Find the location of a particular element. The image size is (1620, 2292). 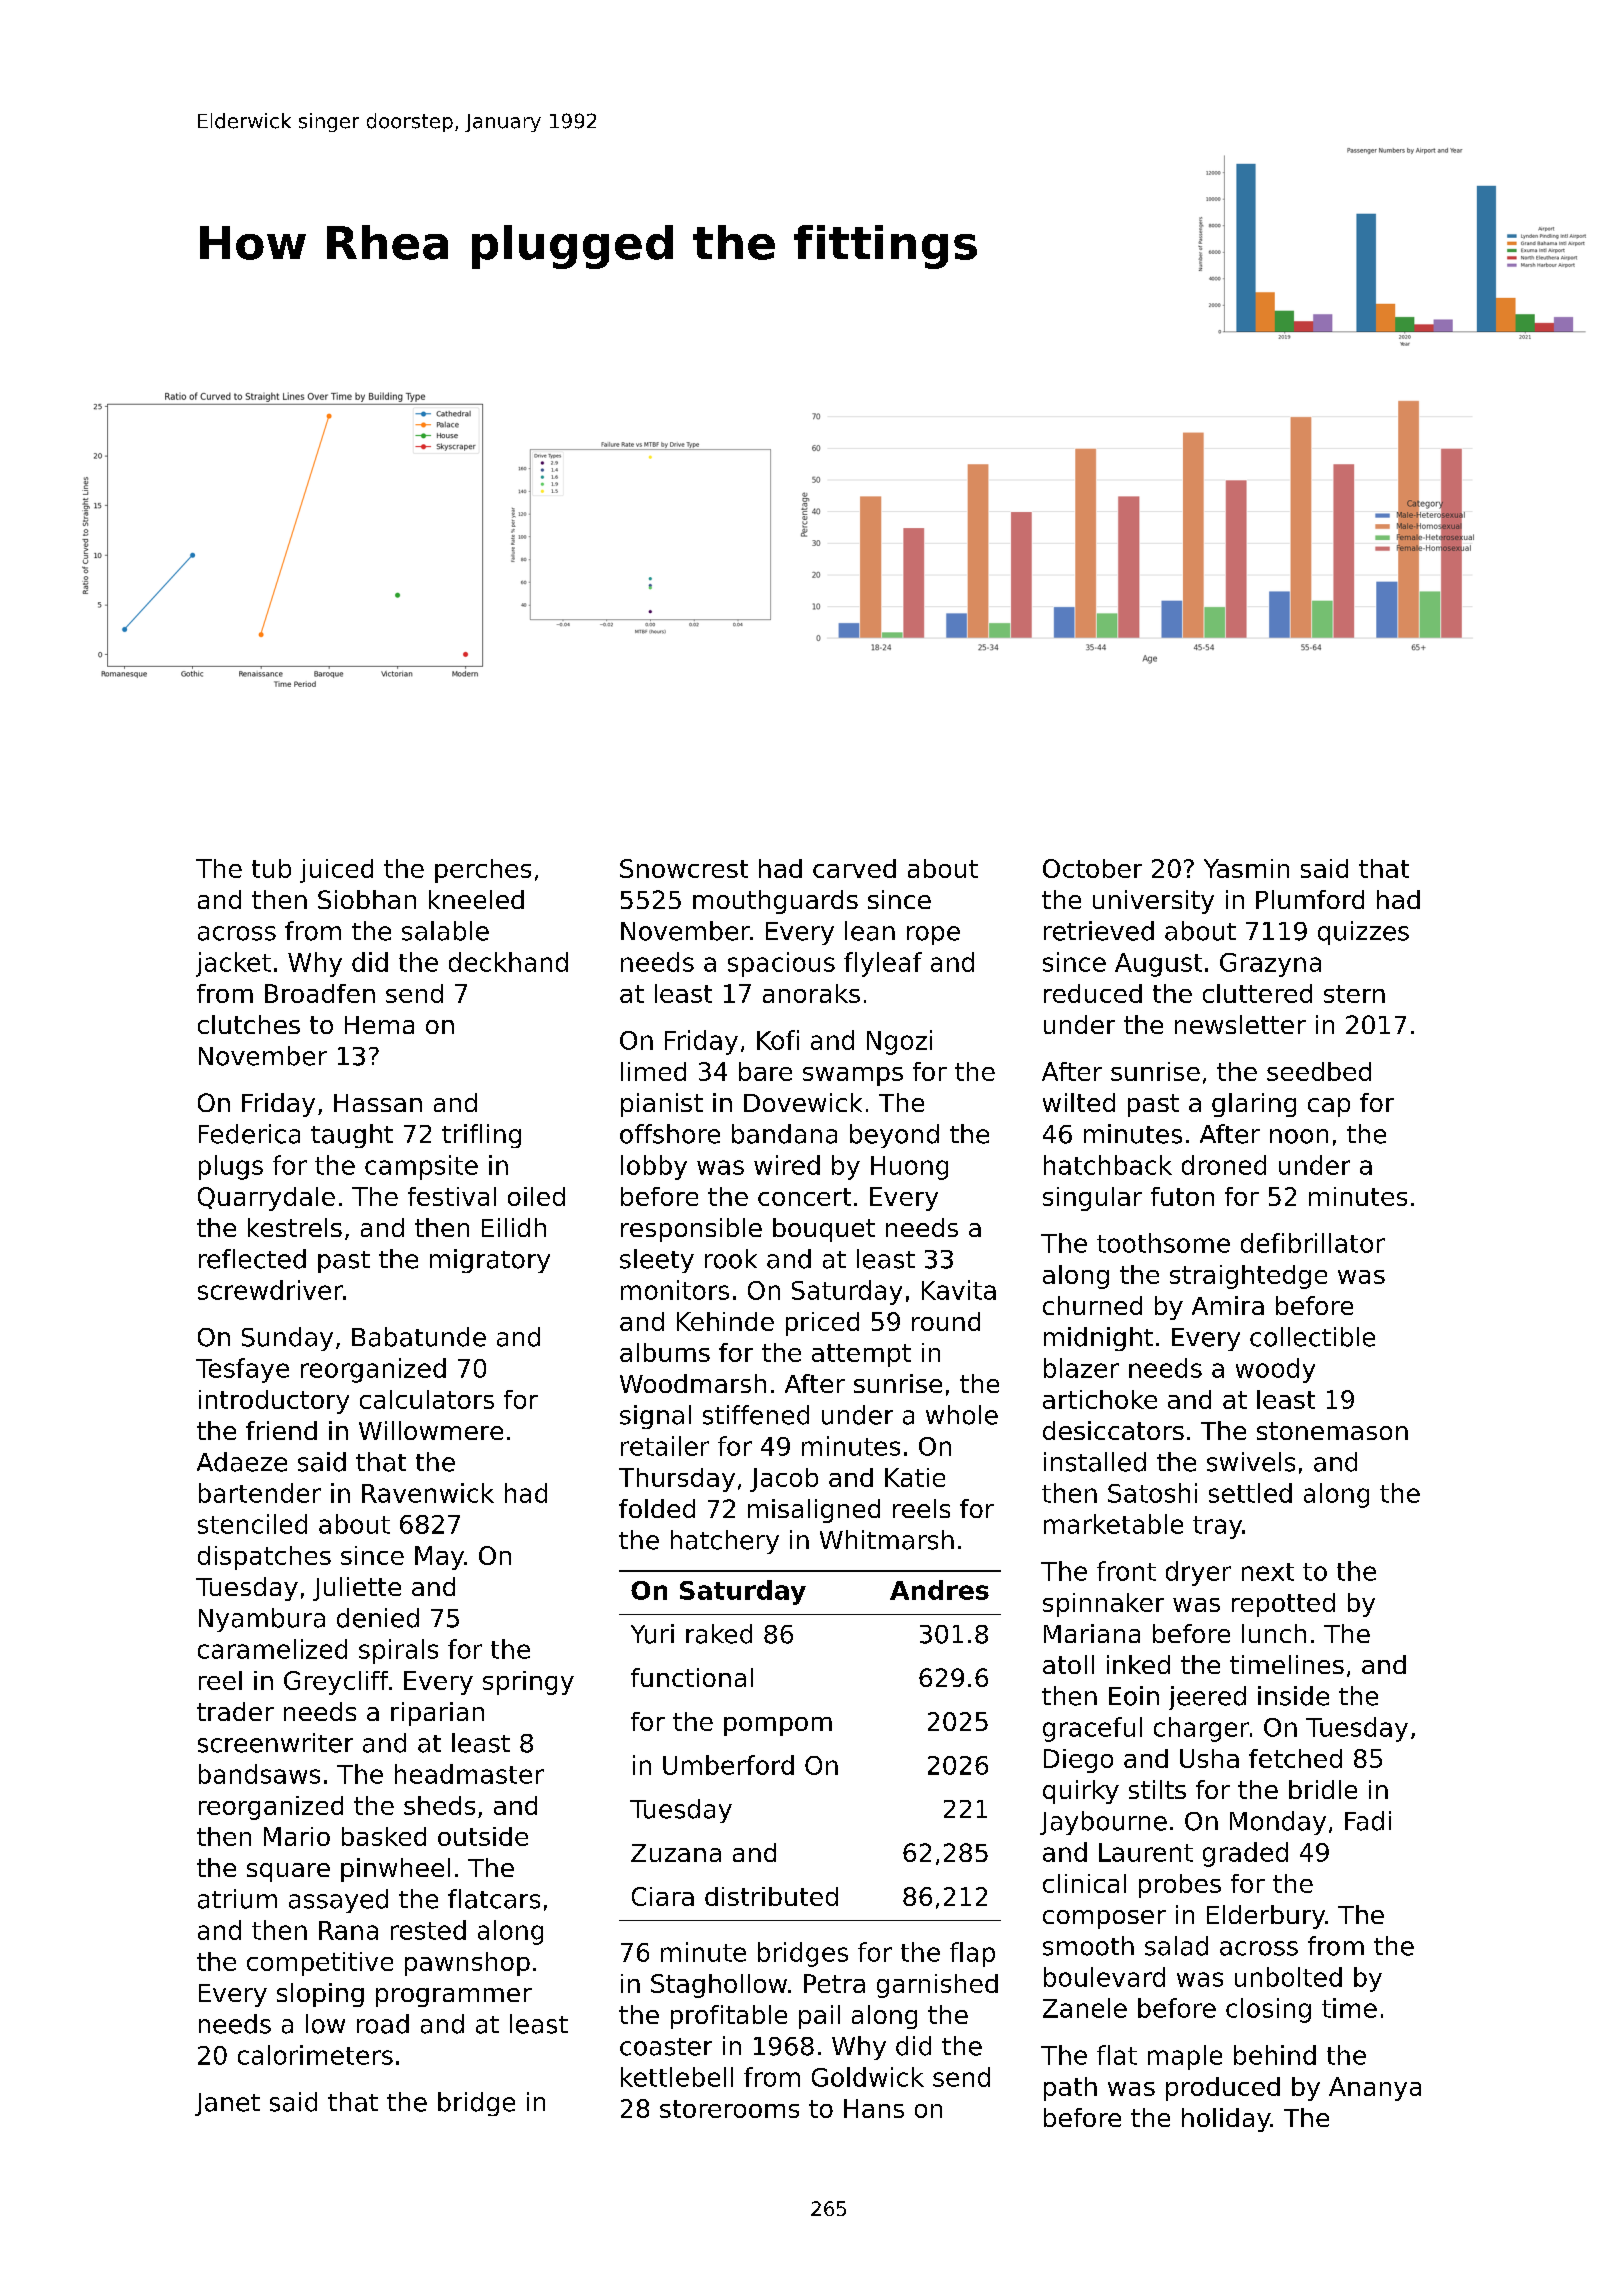

juiced is located at coordinates (336, 871).
